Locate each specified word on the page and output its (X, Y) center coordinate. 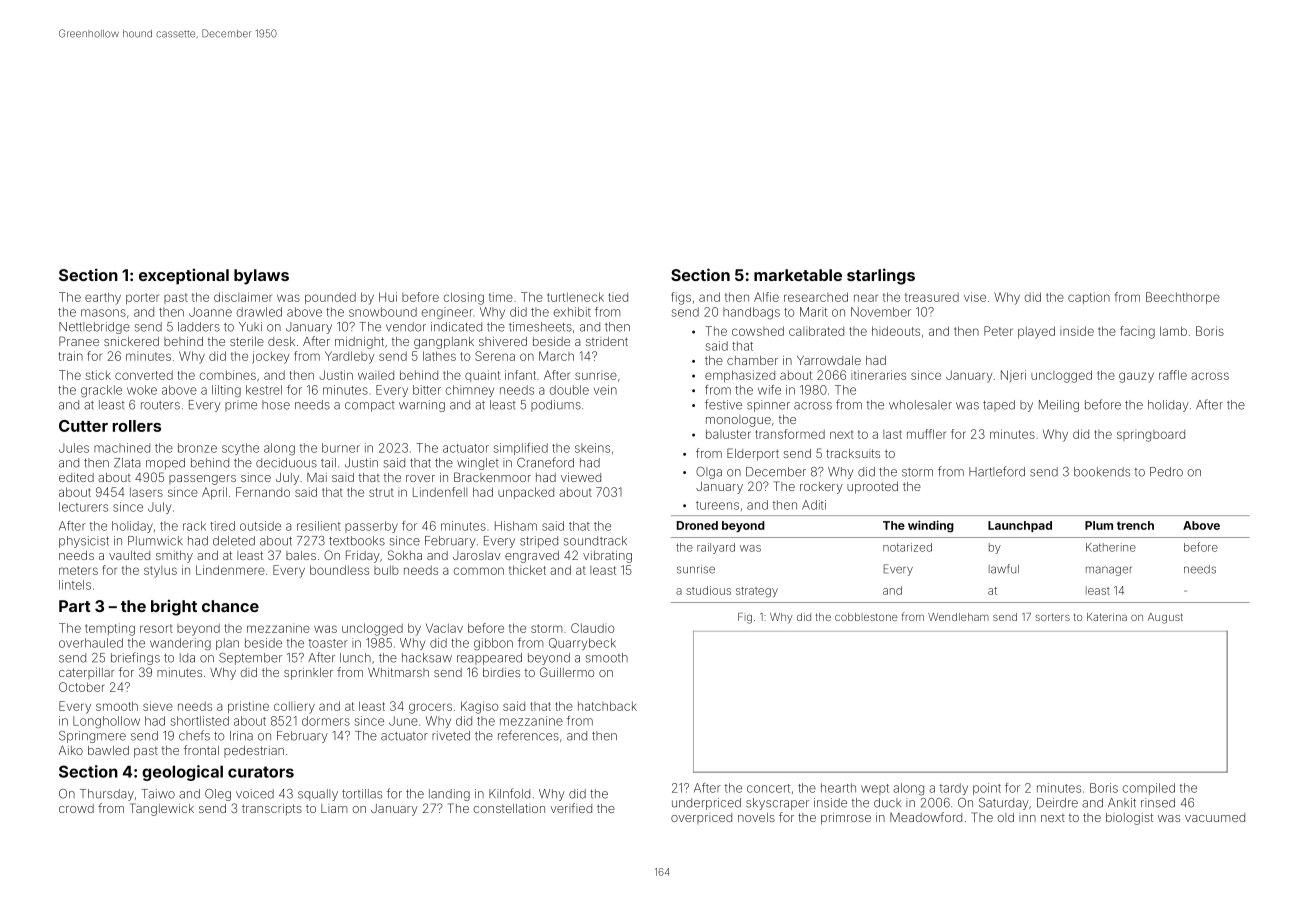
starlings (881, 276)
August (1165, 618)
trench (1135, 525)
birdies (501, 672)
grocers (430, 708)
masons (103, 313)
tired (222, 526)
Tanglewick (162, 809)
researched (816, 297)
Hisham (516, 526)
